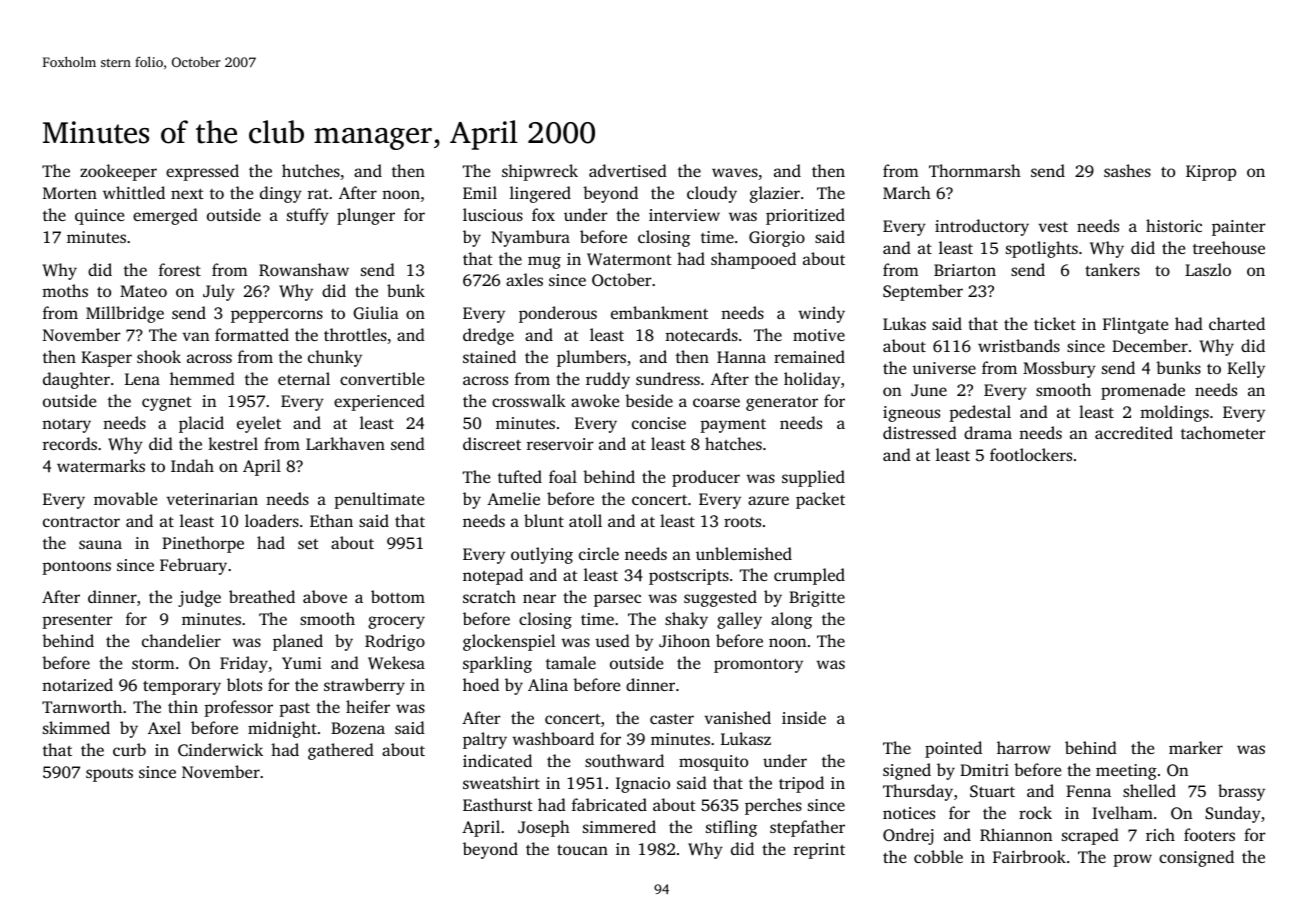 This screenshot has height=924, width=1308. I want to click on spouts, so click(109, 775).
